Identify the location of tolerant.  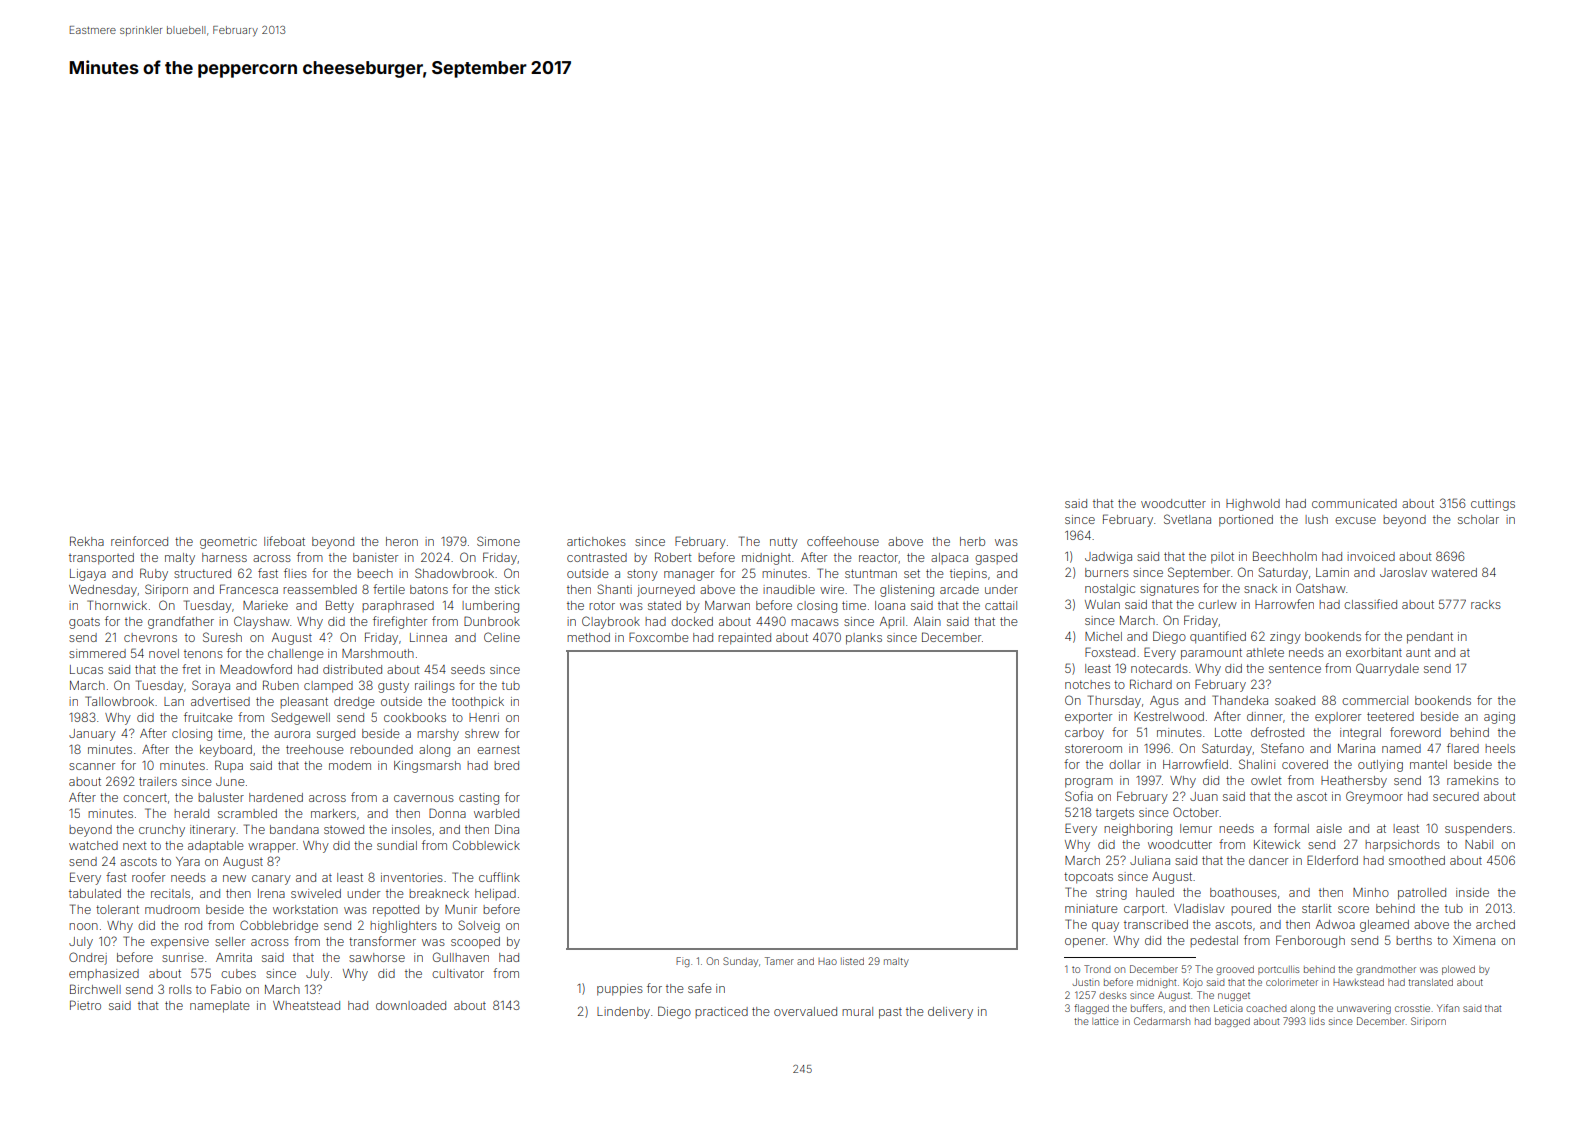
(117, 909).
